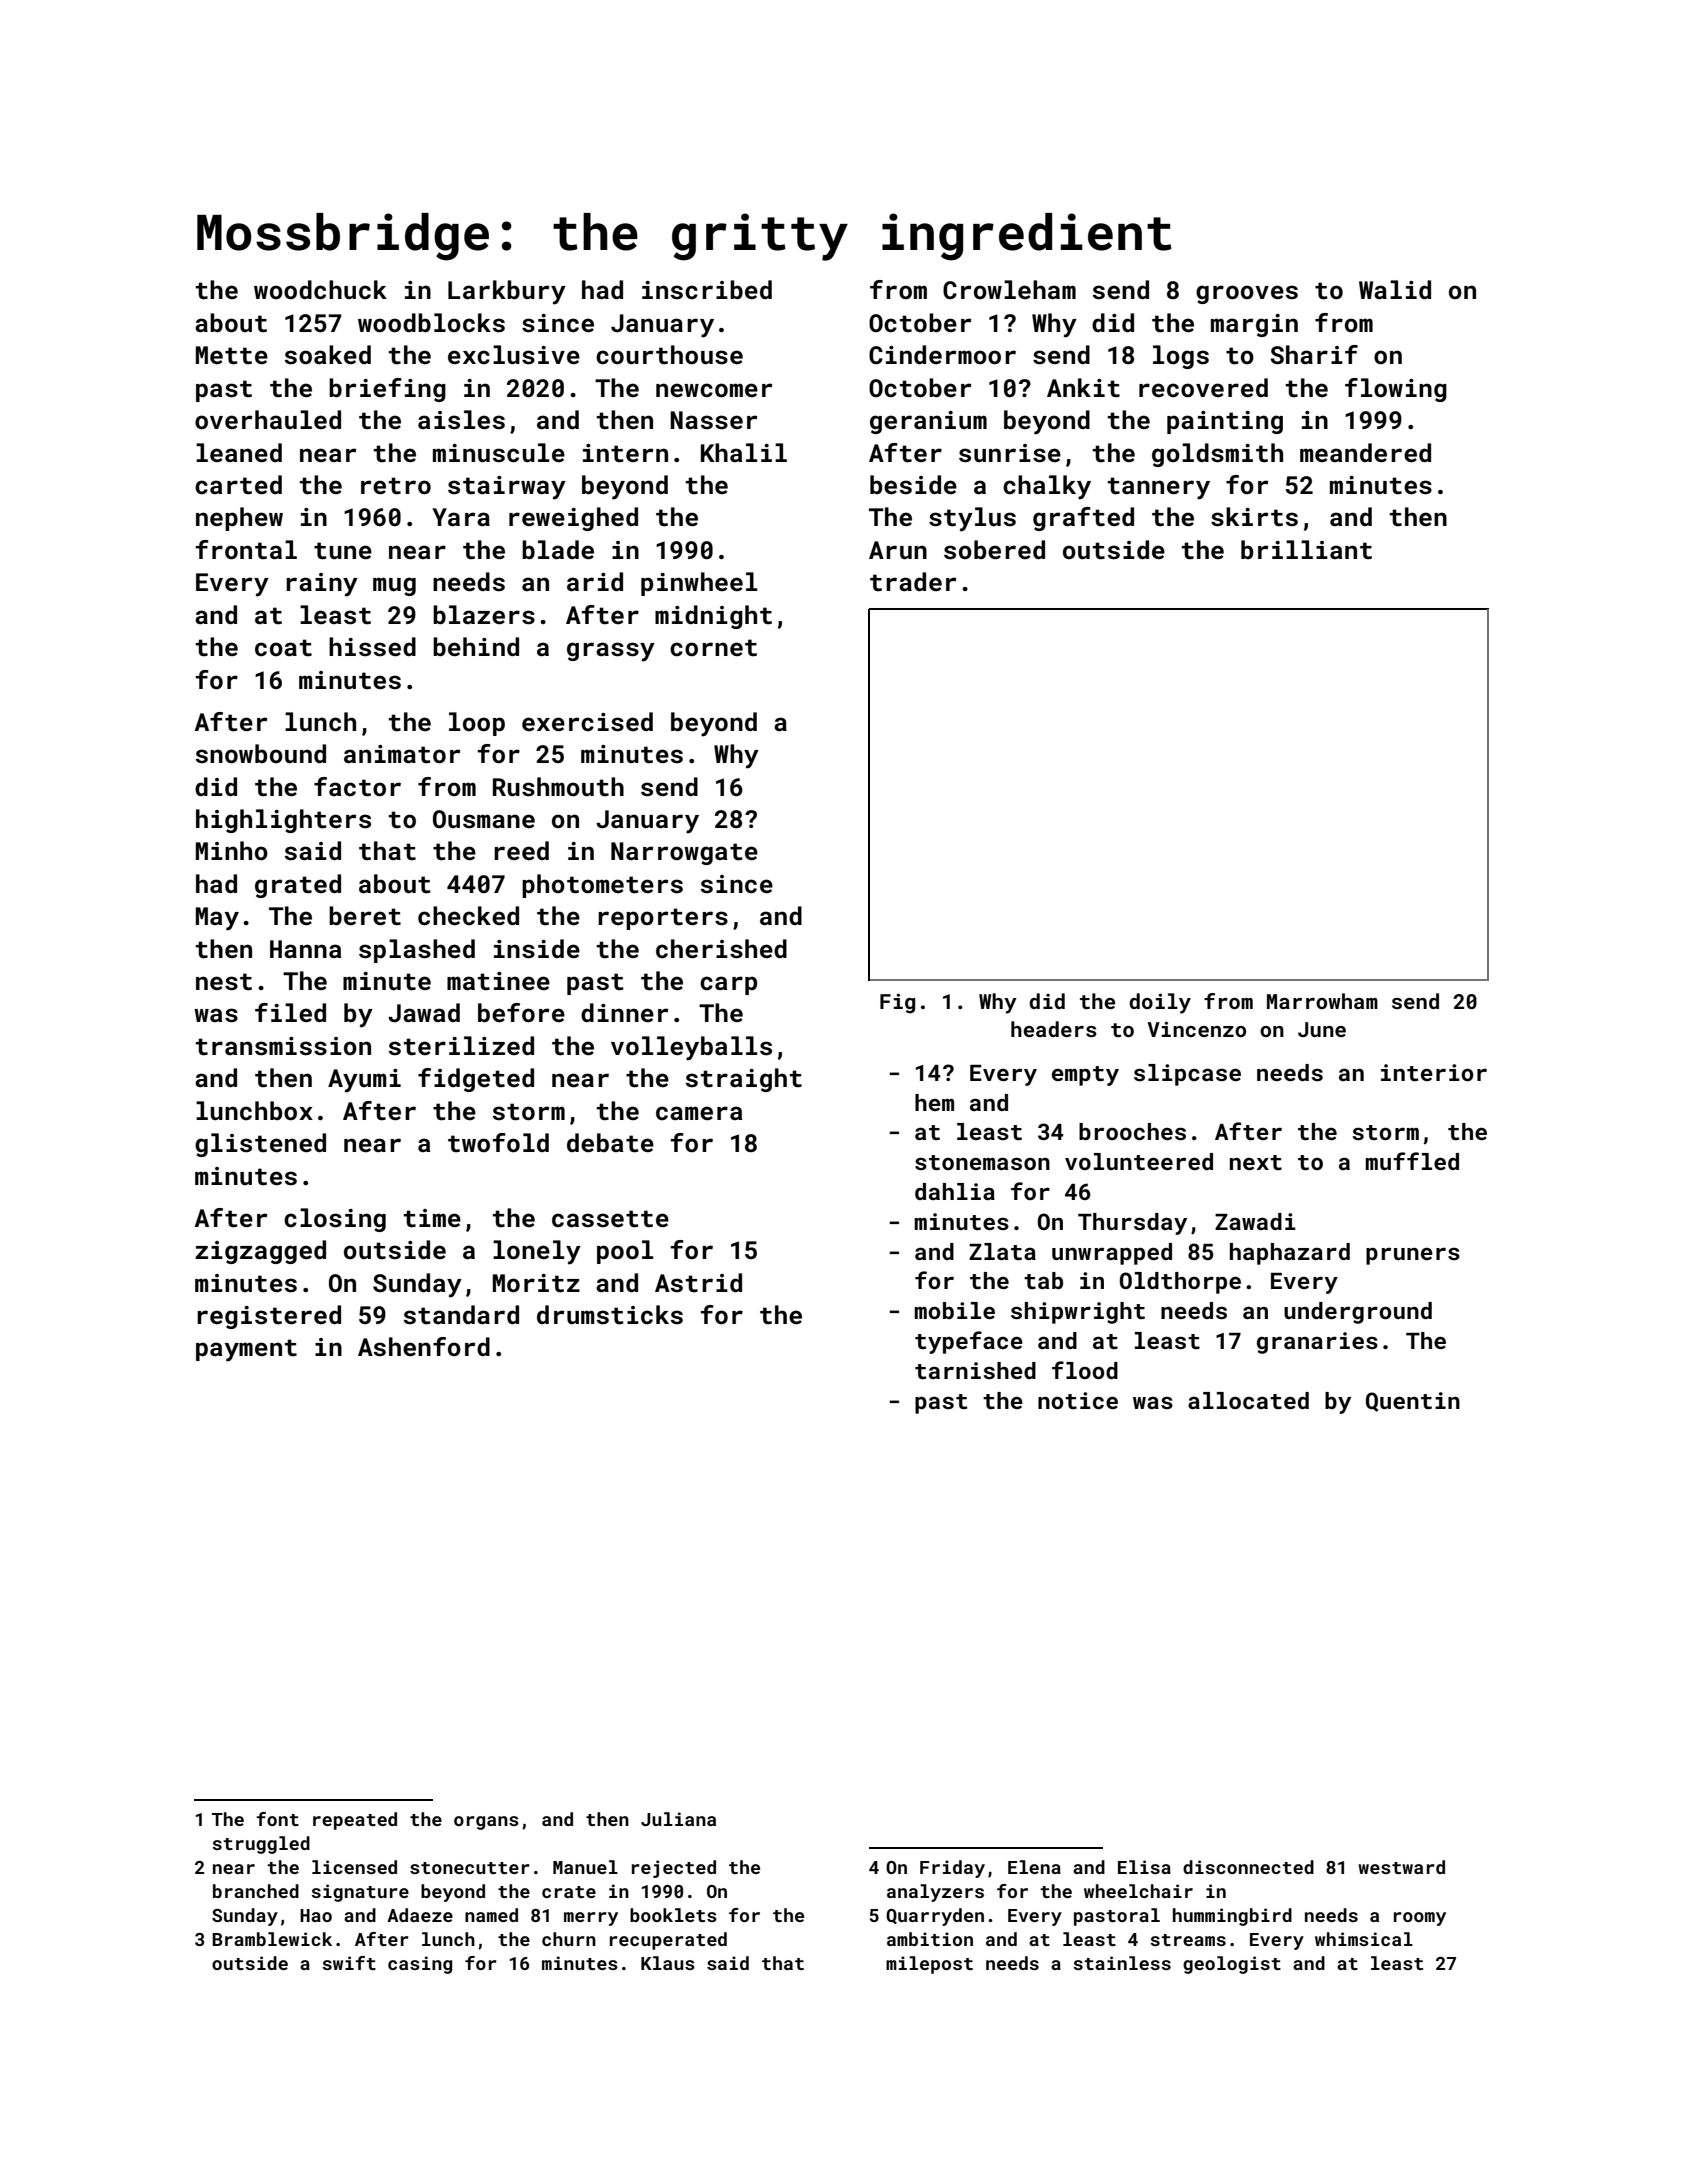  Describe the element at coordinates (320, 290) in the image. I see `woodchuck` at that location.
